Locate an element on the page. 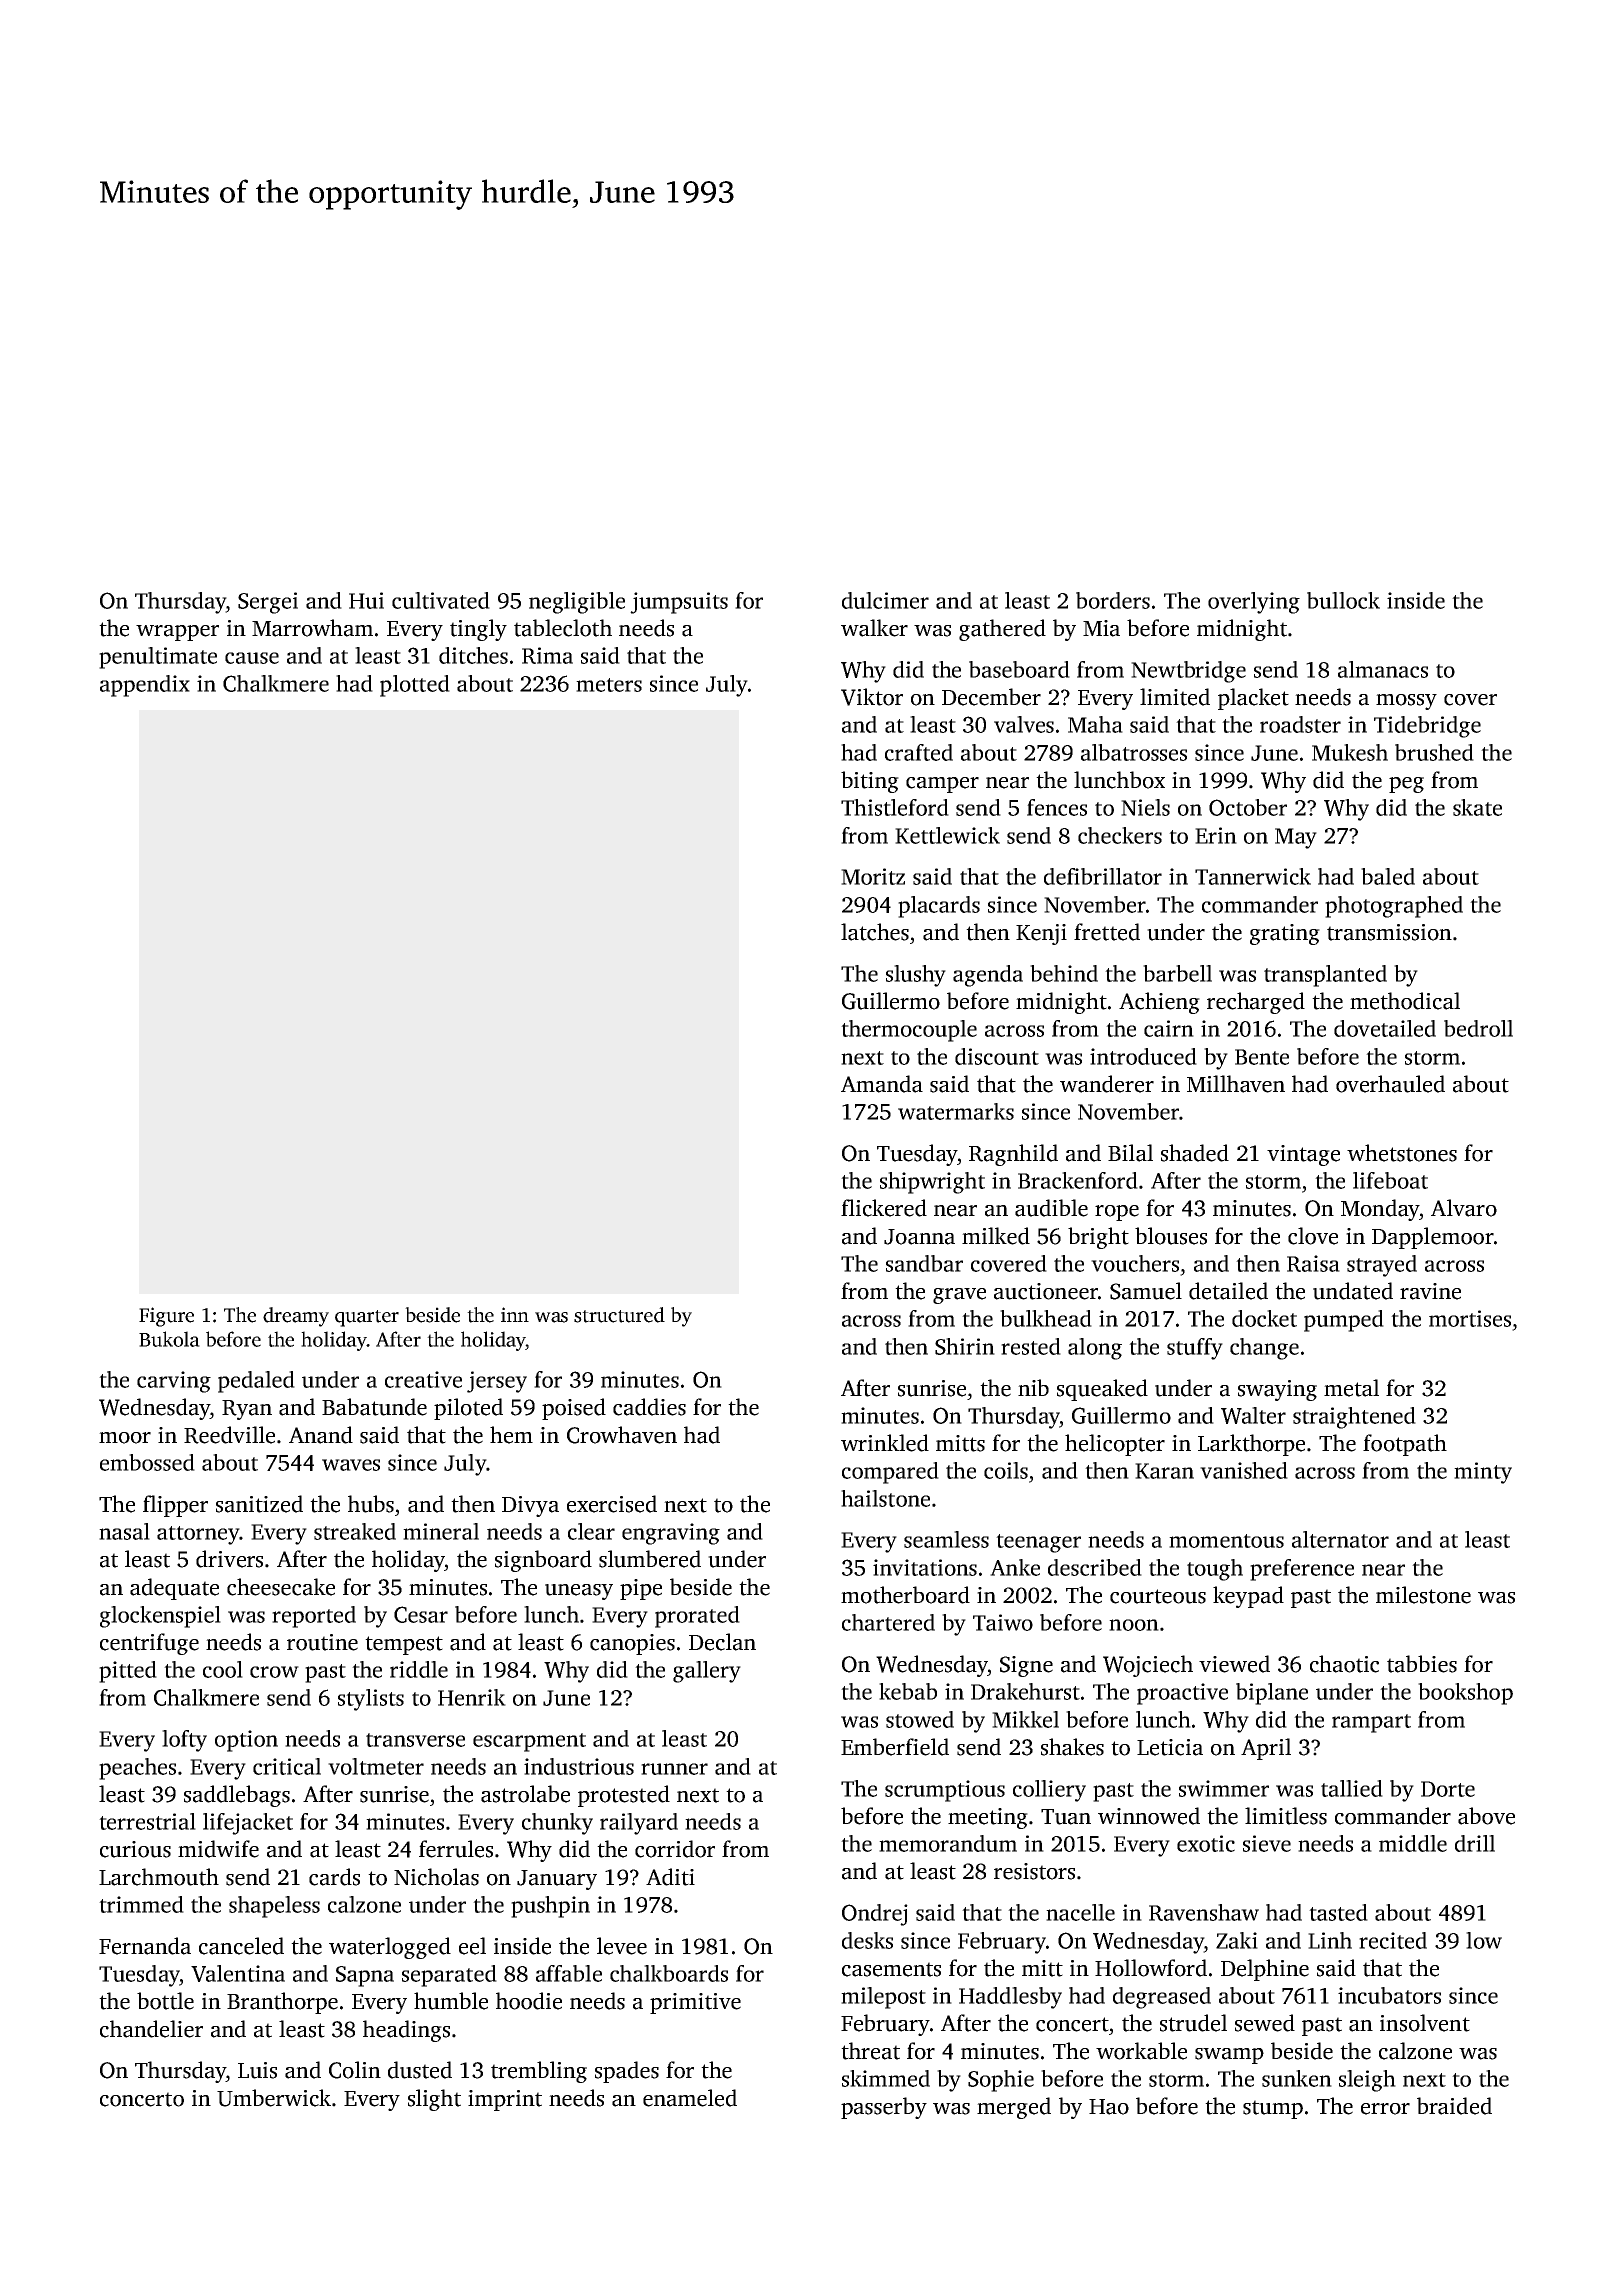 This document has height=2292, width=1620. Kettlewick is located at coordinates (947, 835).
